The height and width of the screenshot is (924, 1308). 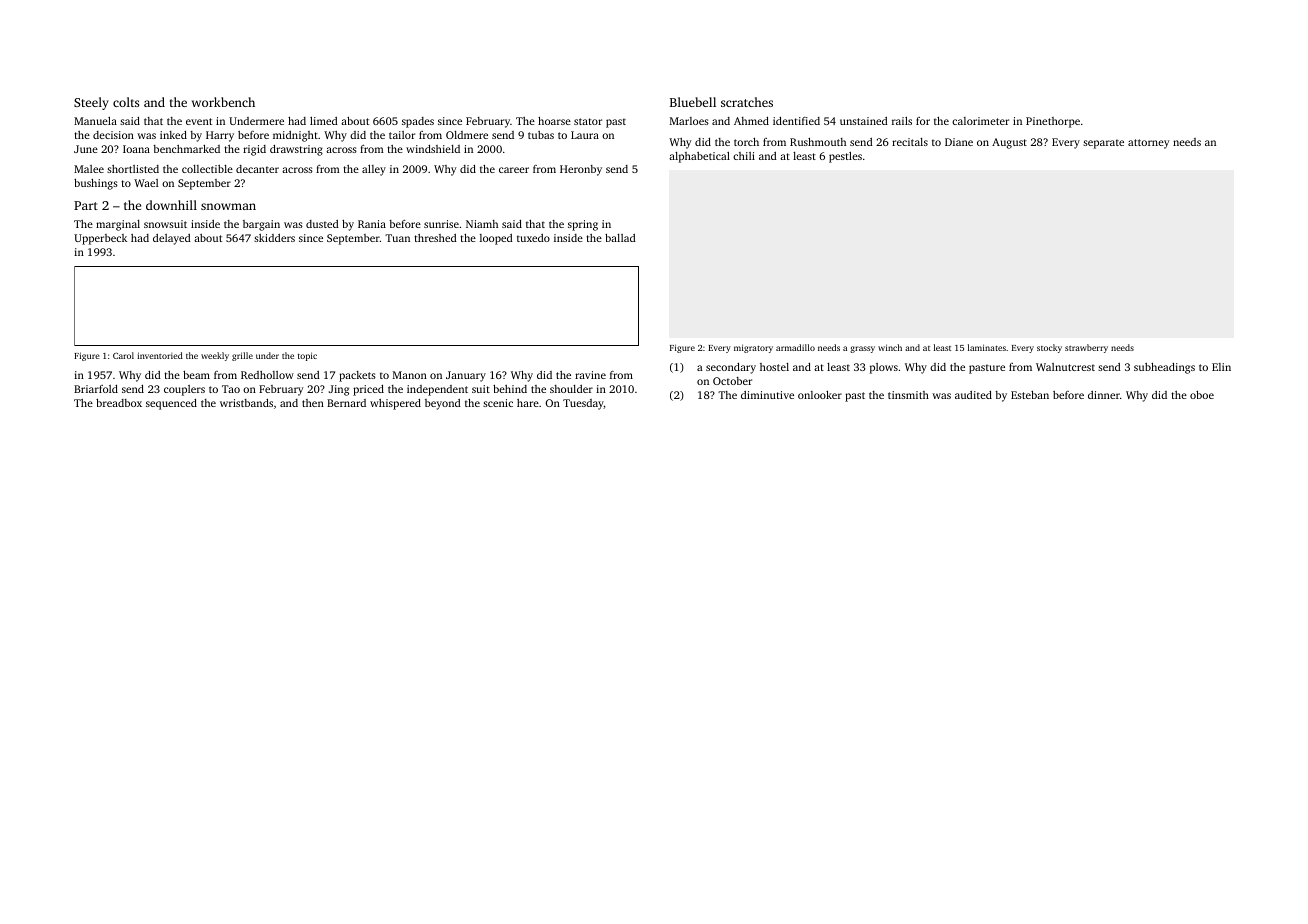 I want to click on Pinethorpe, so click(x=1053, y=122).
